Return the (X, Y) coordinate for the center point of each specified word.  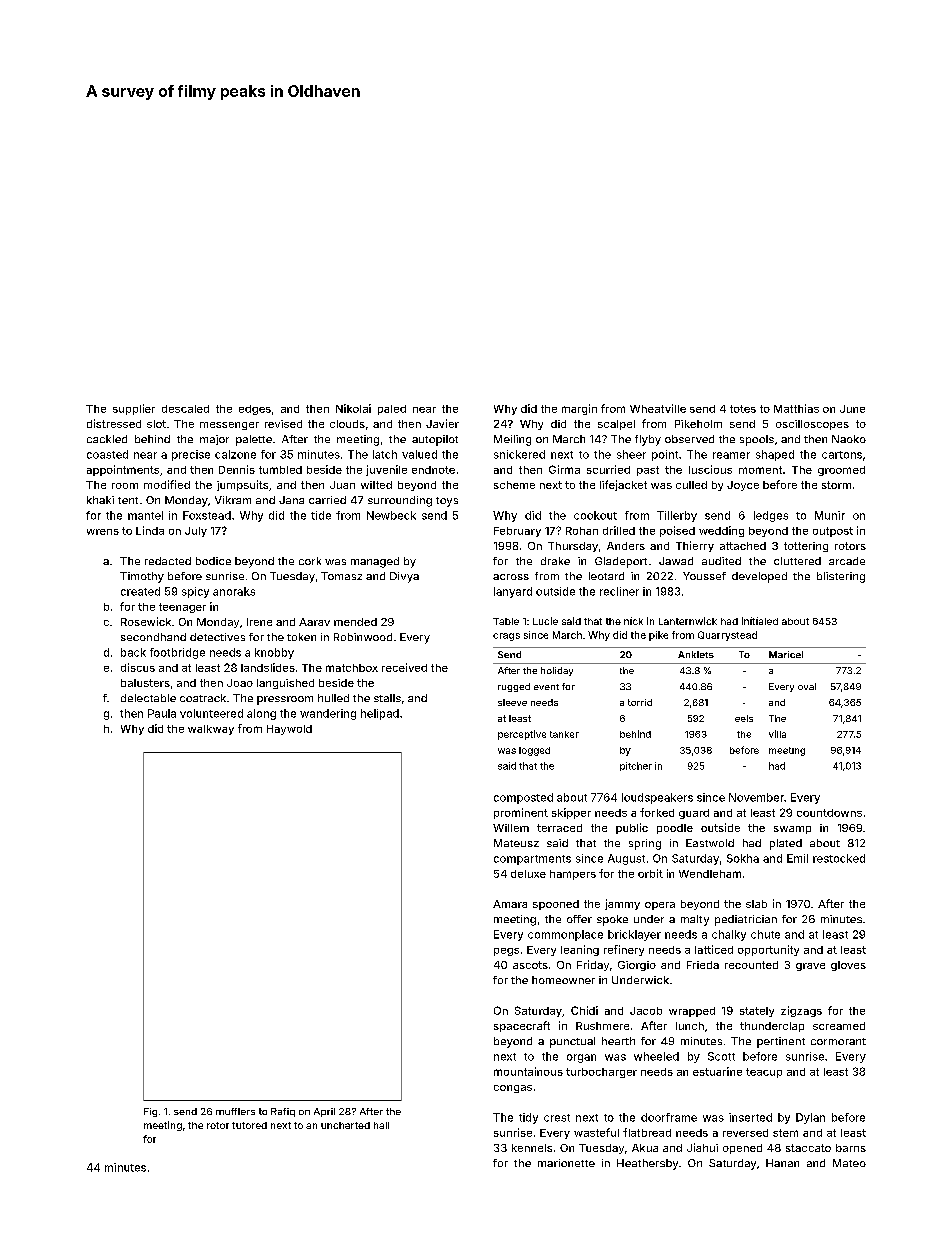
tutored (249, 1125)
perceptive (522, 735)
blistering (841, 577)
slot (156, 424)
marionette (566, 1163)
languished (285, 684)
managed (375, 562)
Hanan (782, 1163)
